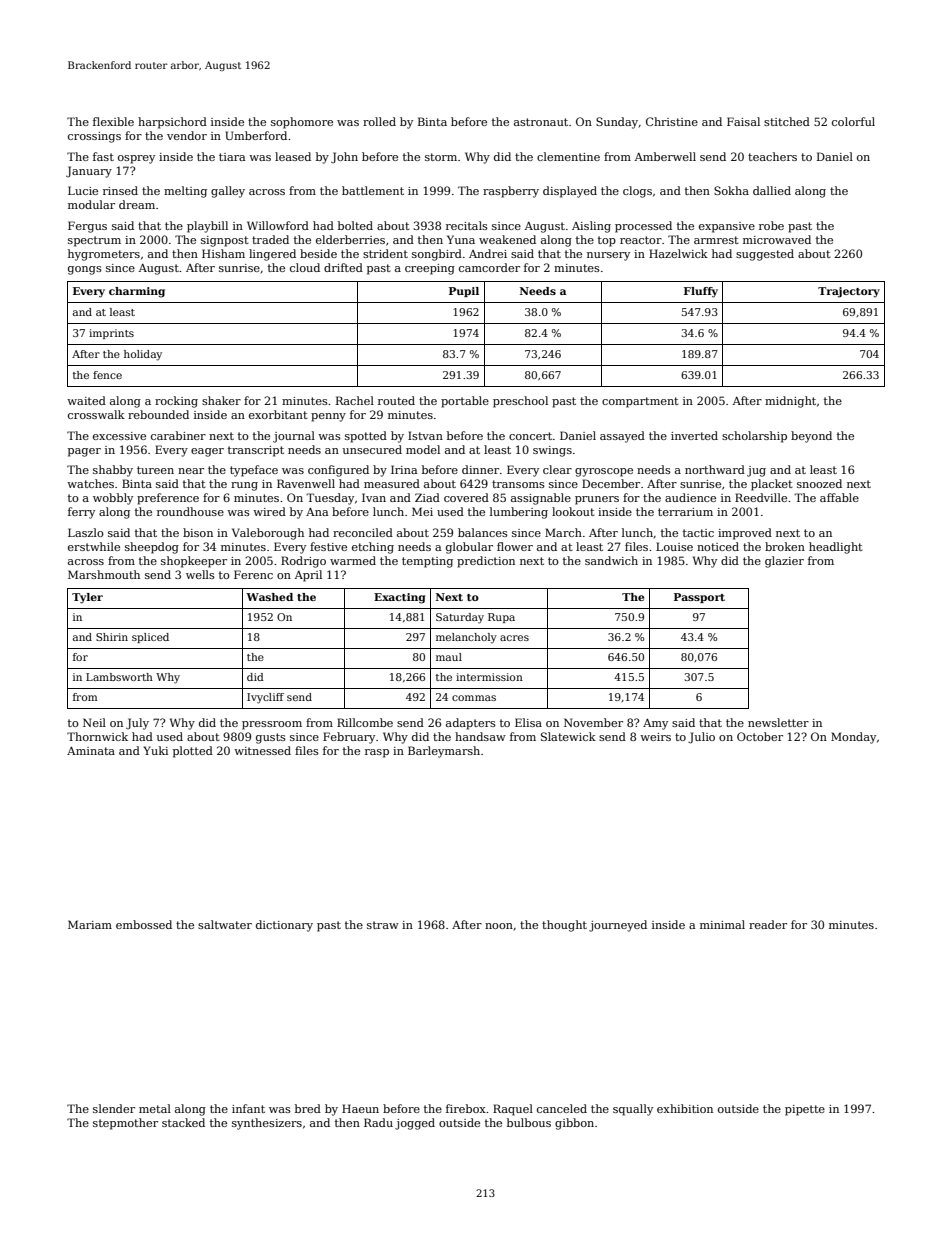 This screenshot has height=1233, width=952. Describe the element at coordinates (378, 1122) in the screenshot. I see `Radu` at that location.
